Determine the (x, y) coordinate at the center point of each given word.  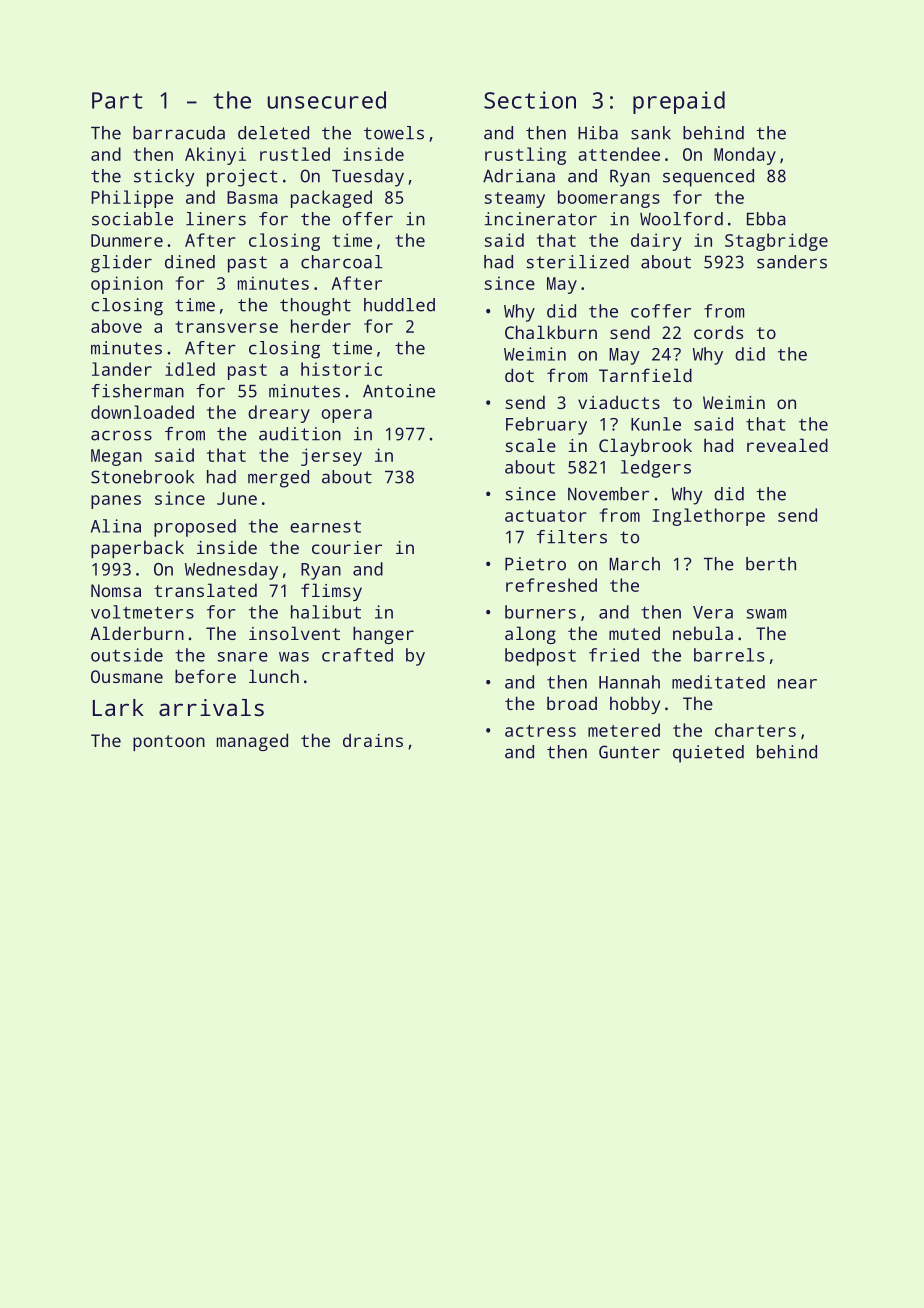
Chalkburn (551, 332)
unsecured (327, 100)
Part (117, 100)
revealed (787, 445)
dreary (279, 414)
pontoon (169, 743)
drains (373, 740)
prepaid (679, 102)
